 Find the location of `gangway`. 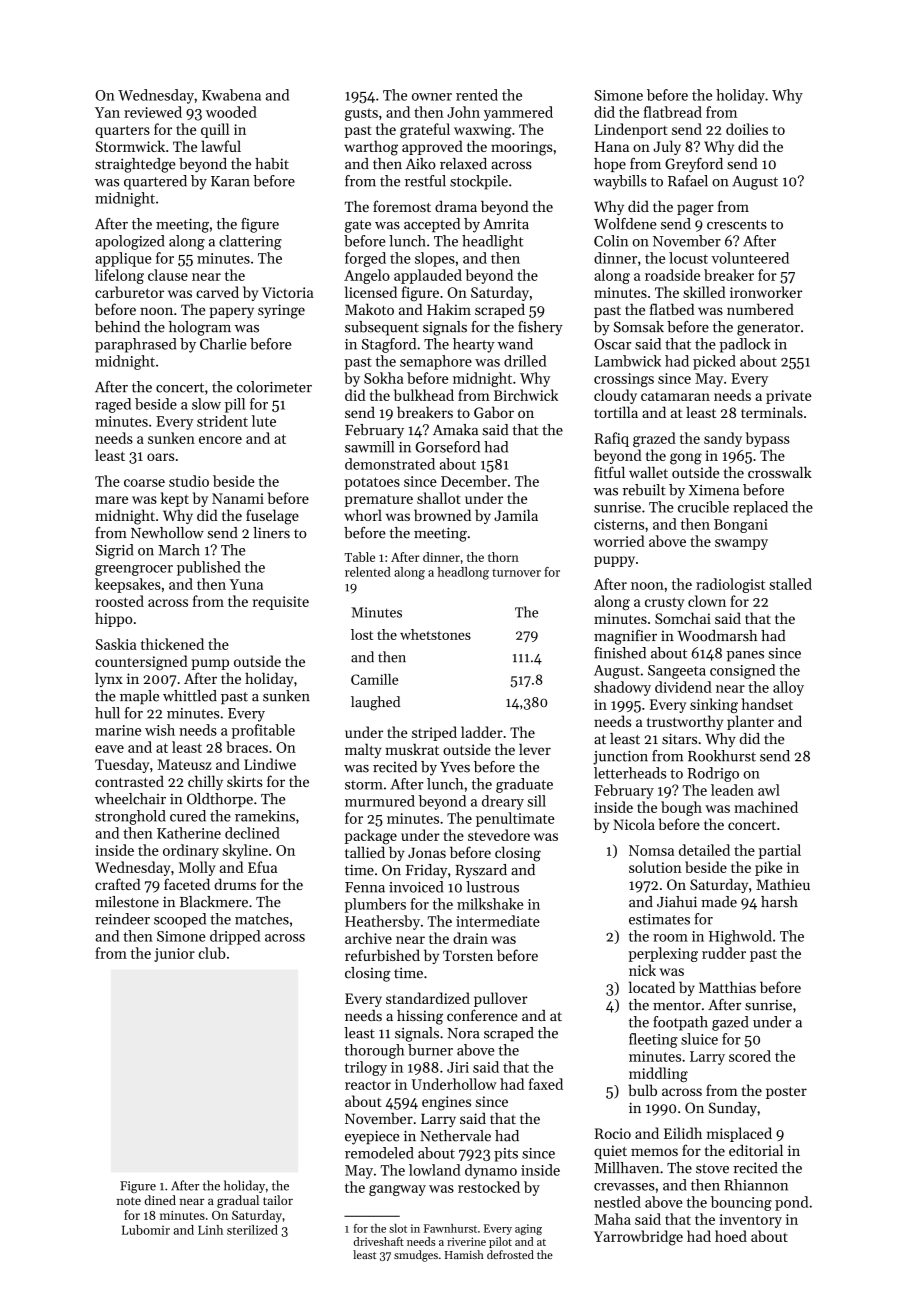

gangway is located at coordinates (397, 1190).
